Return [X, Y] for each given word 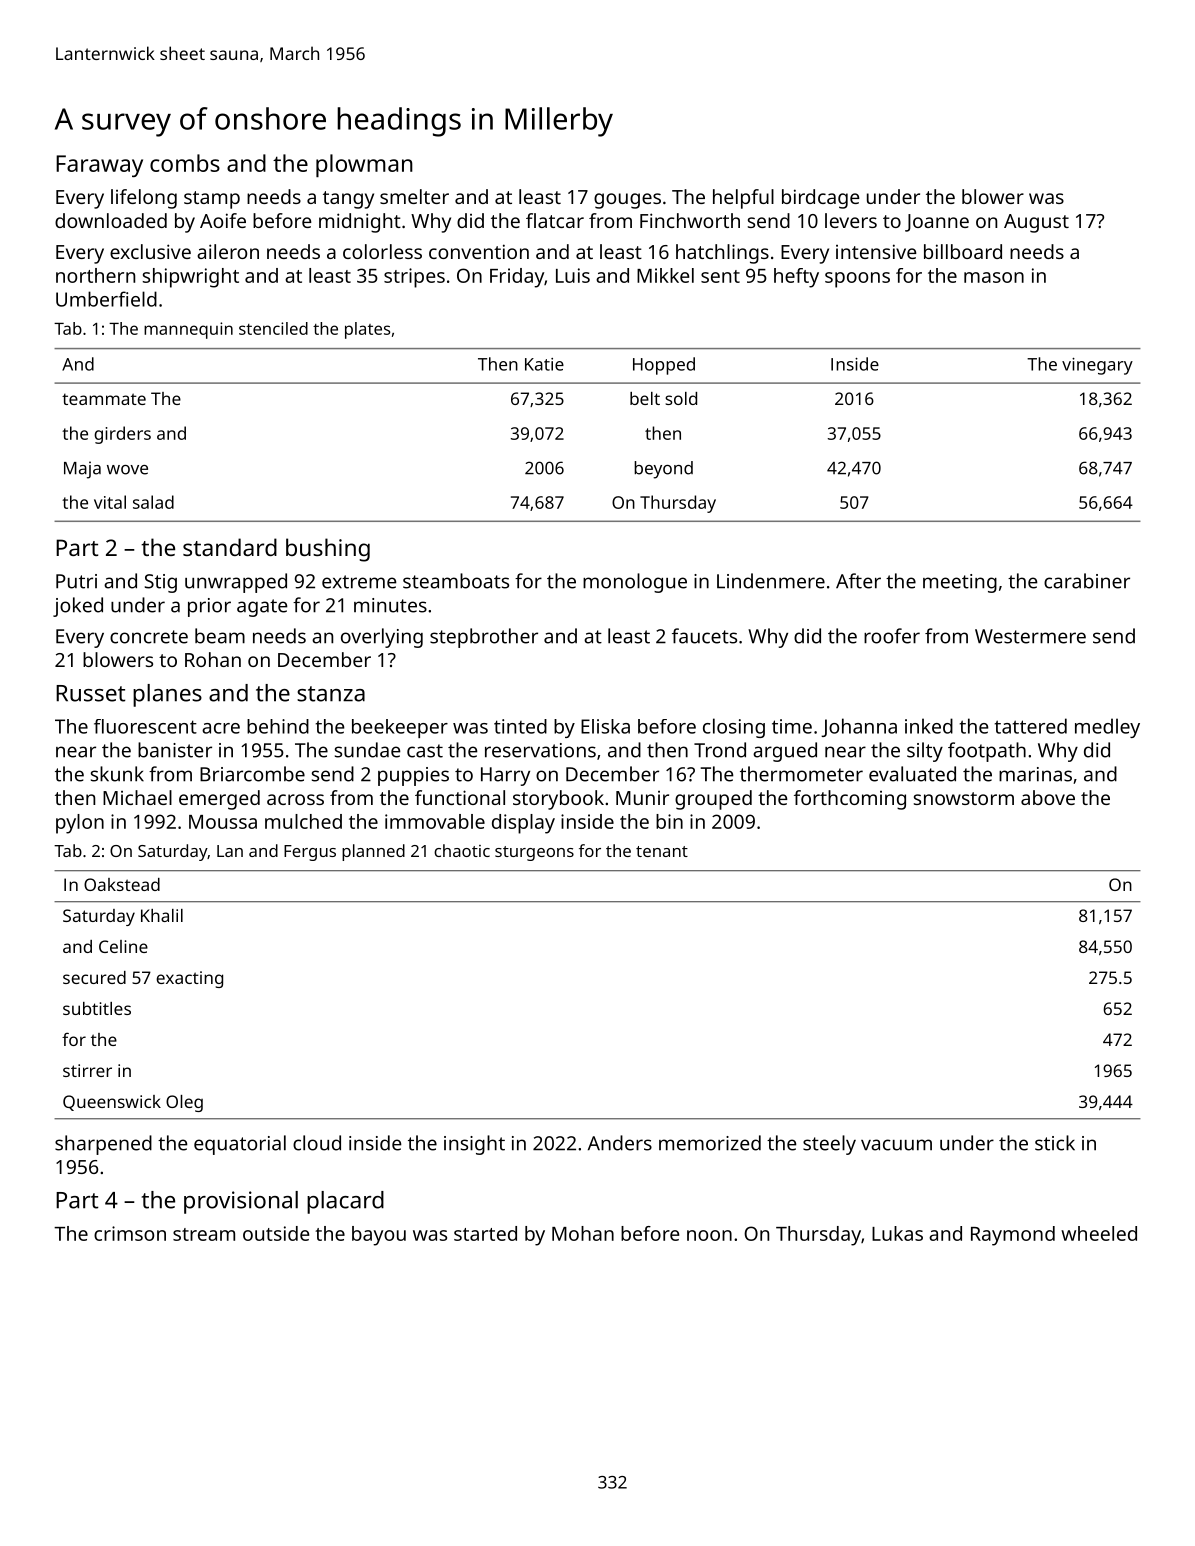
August [1036, 223]
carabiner [1087, 581]
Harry [505, 776]
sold [681, 398]
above [1048, 797]
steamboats [456, 581]
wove [127, 470]
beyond [663, 470]
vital [110, 502]
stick [1055, 1143]
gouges [627, 201]
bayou [379, 1236]
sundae [368, 750]
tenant [662, 851]
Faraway [99, 166]
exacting [189, 979]
